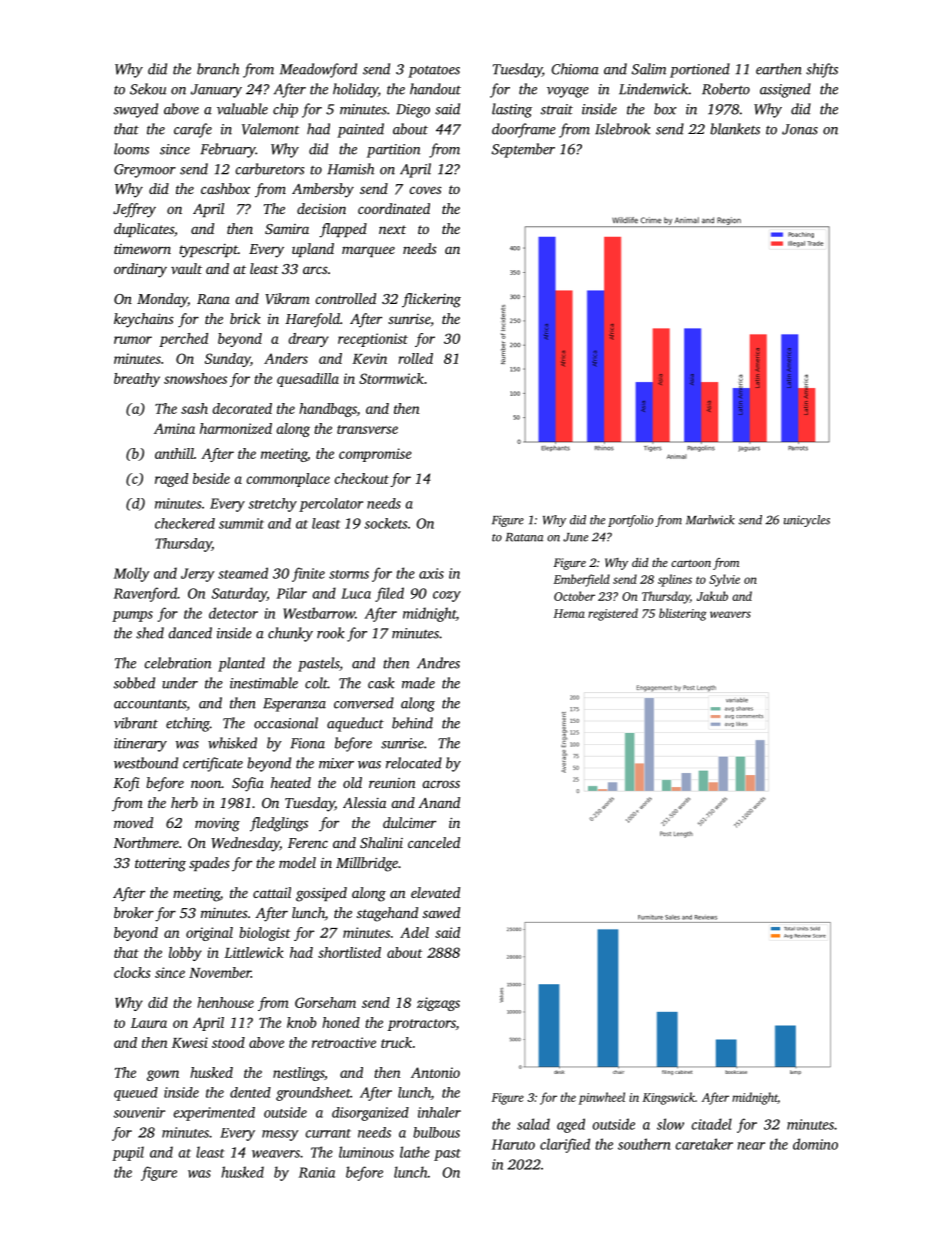 The height and width of the document is (1233, 952). What do you see at coordinates (370, 1114) in the document?
I see `disorganized` at bounding box center [370, 1114].
